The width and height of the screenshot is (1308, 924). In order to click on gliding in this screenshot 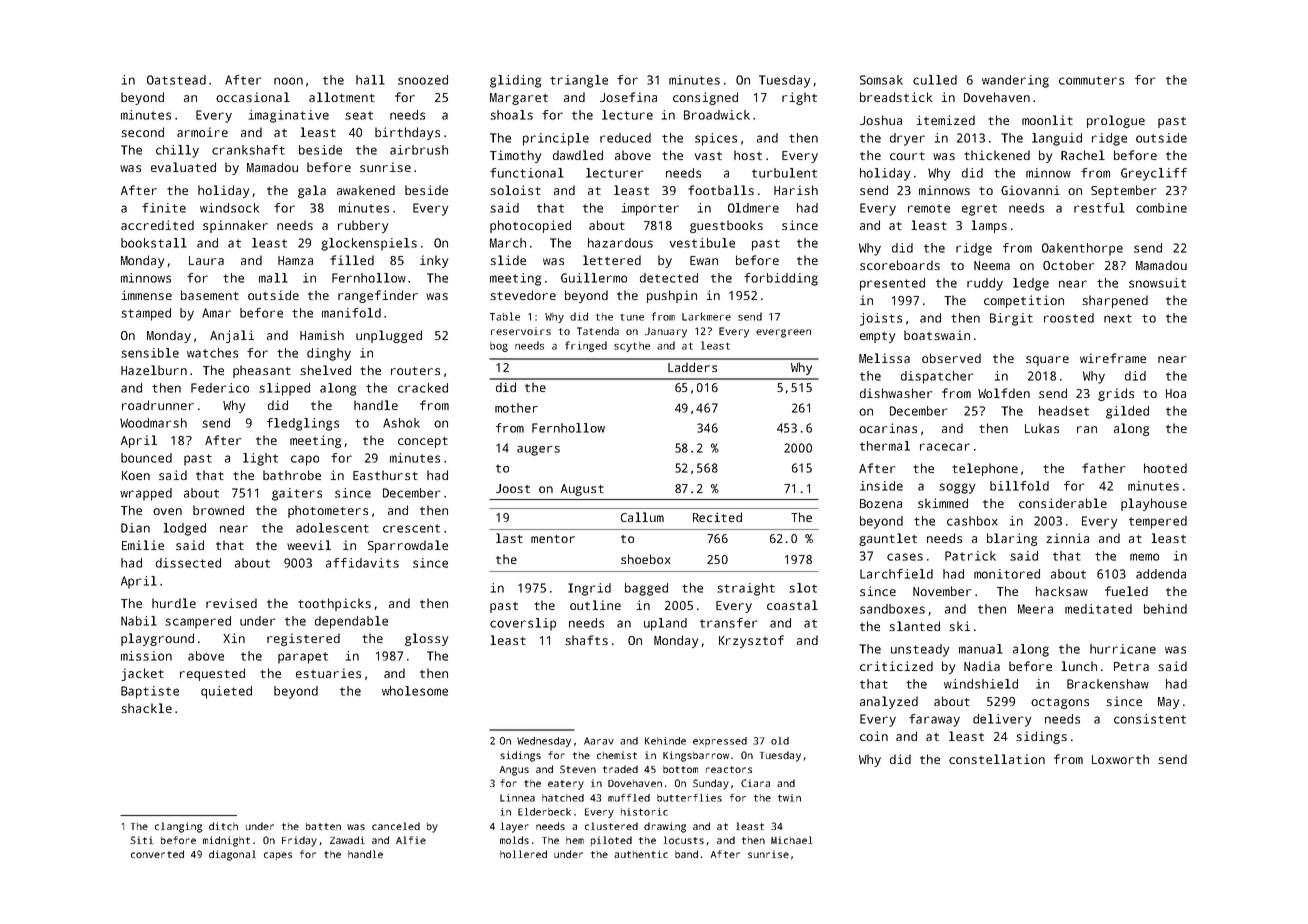, I will do `click(515, 81)`.
